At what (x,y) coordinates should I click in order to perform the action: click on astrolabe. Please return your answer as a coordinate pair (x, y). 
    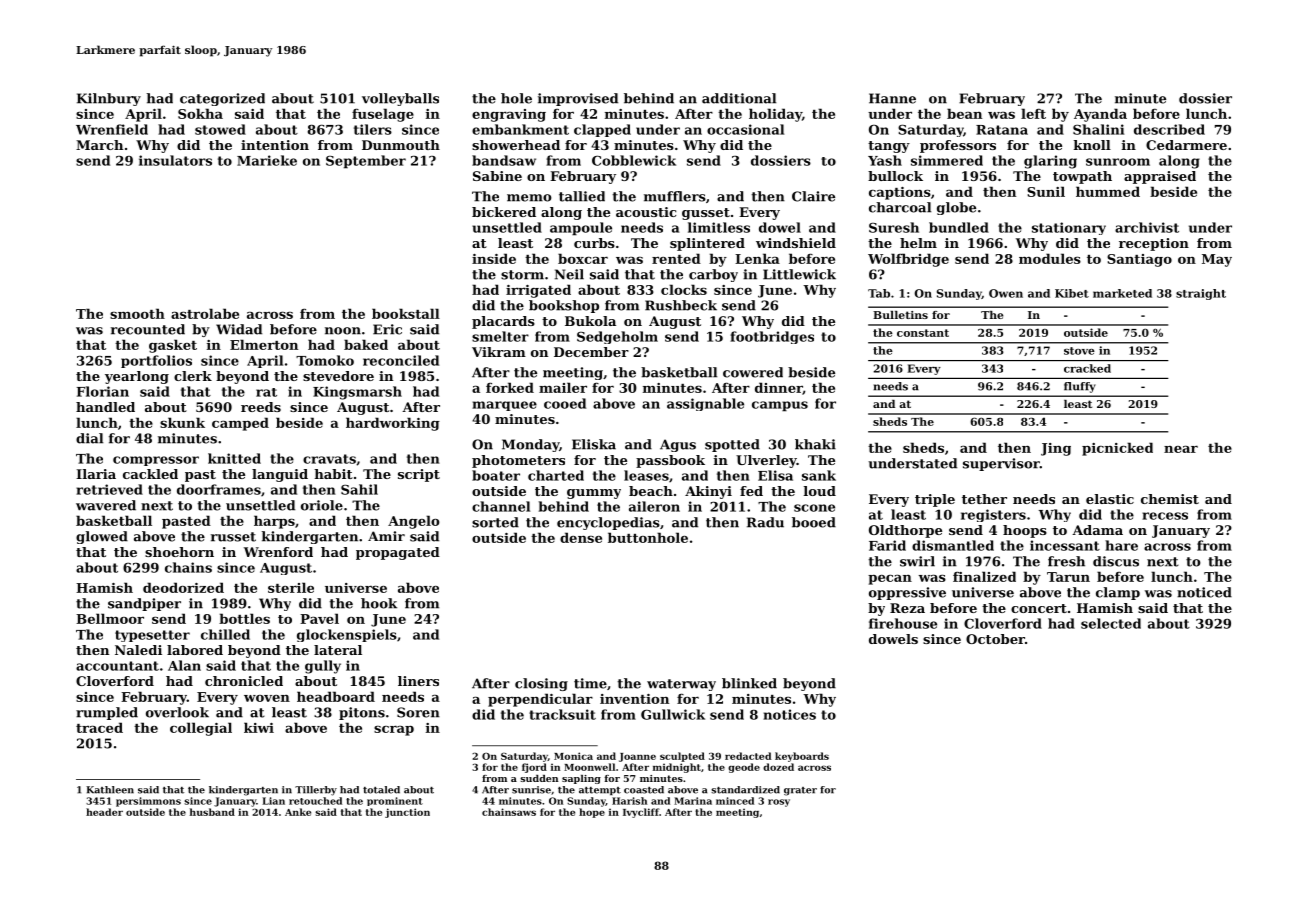
    Looking at the image, I should click on (205, 313).
